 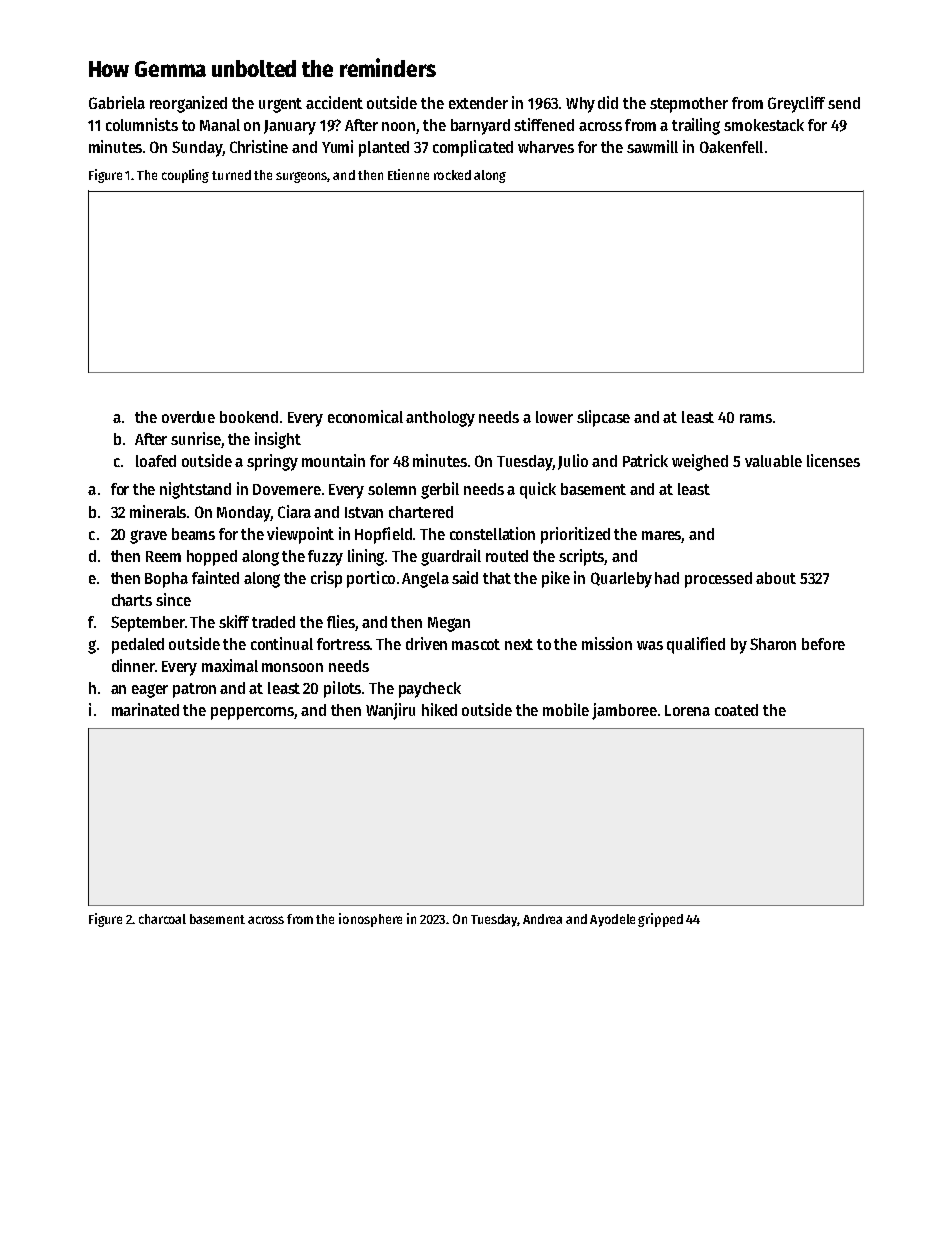 What do you see at coordinates (156, 461) in the document?
I see `loafed` at bounding box center [156, 461].
